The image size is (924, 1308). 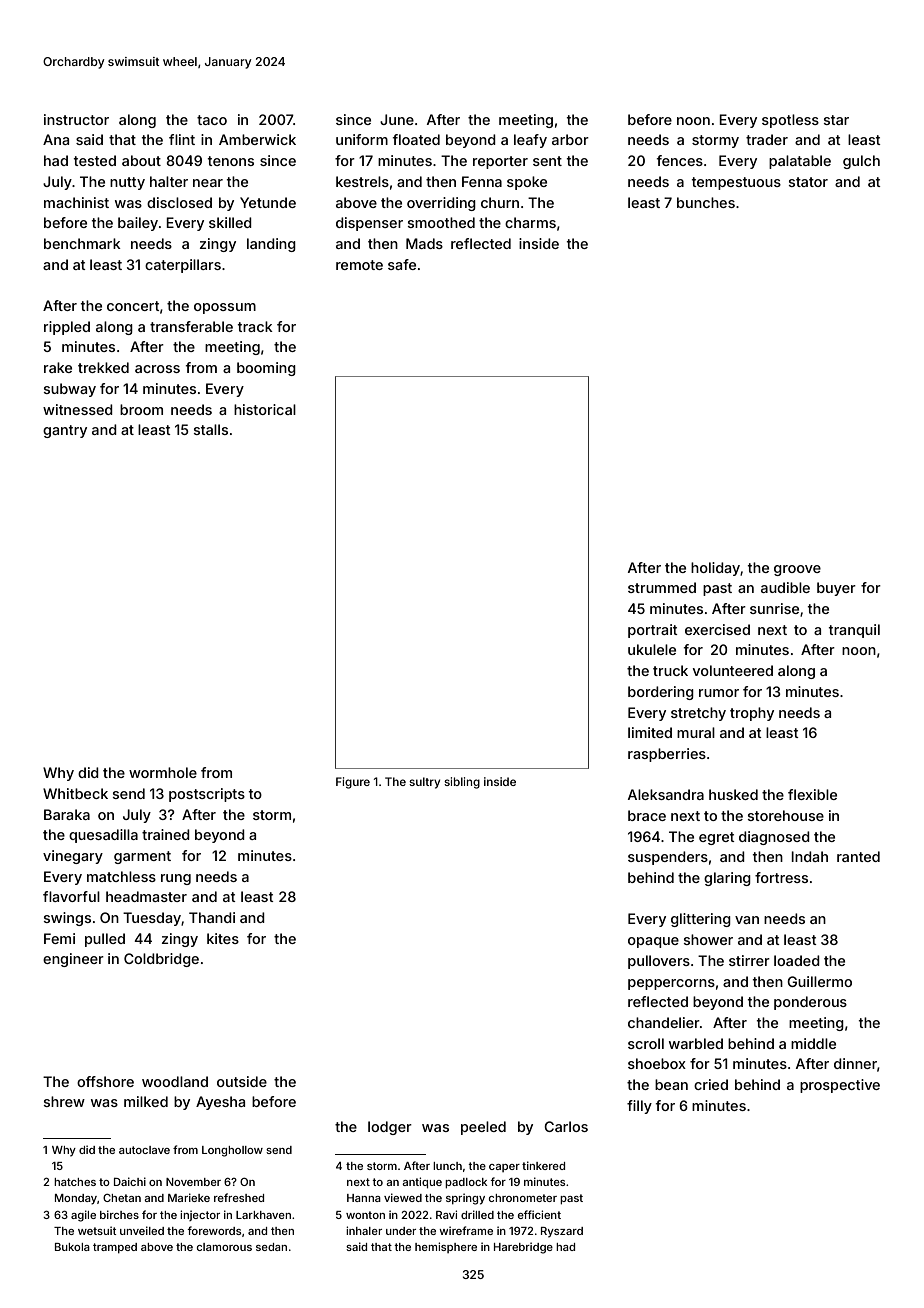 I want to click on machinist, so click(x=76, y=202).
